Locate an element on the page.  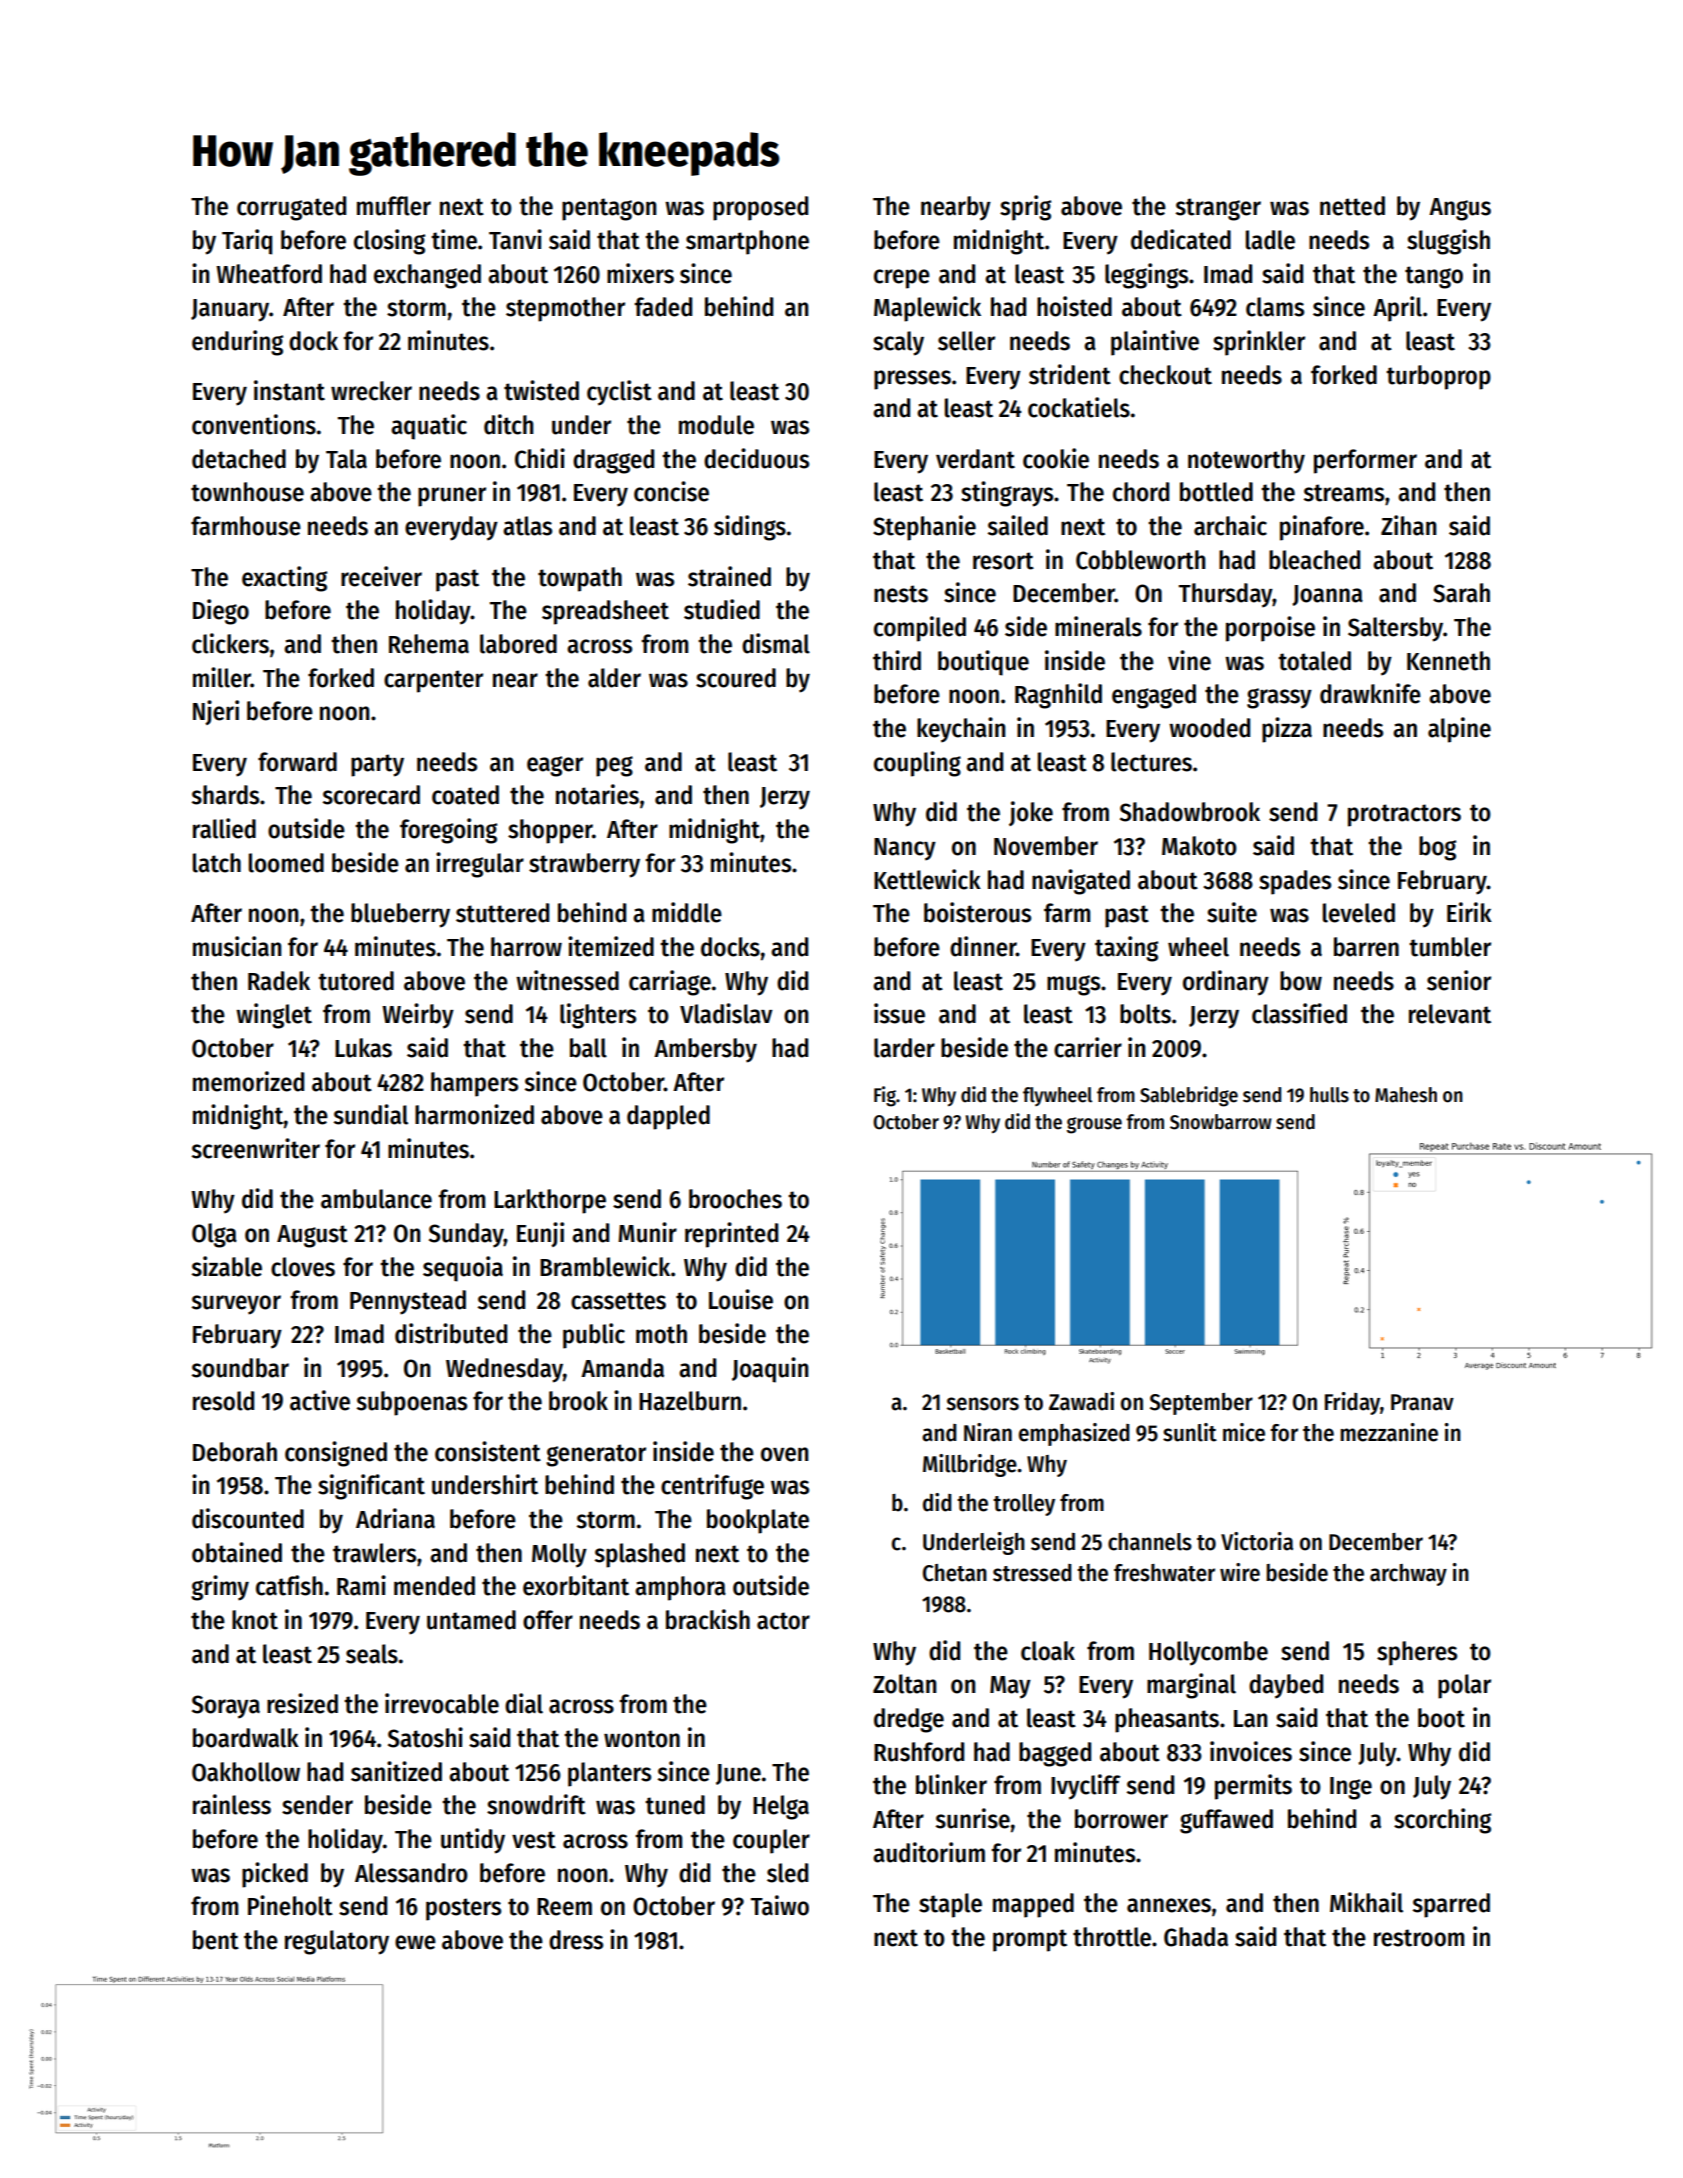
resized is located at coordinates (302, 1703).
